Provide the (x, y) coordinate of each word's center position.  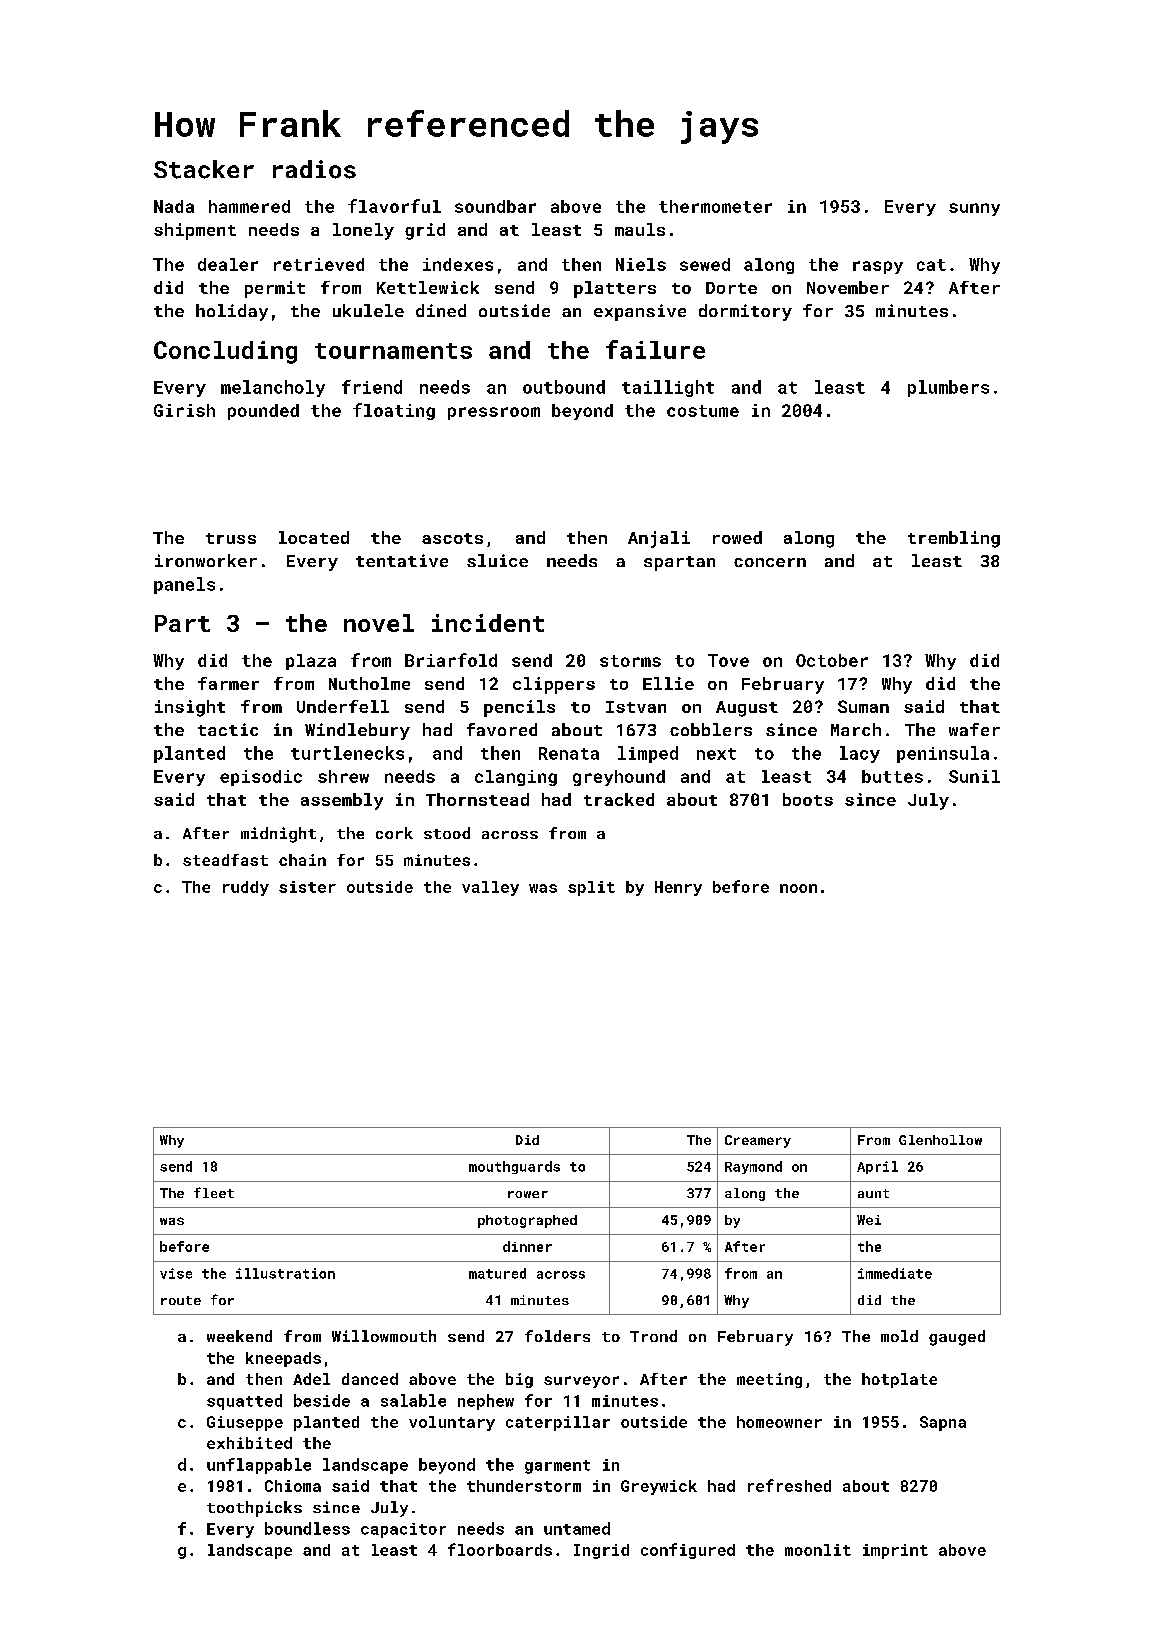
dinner (527, 1246)
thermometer (715, 206)
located (314, 537)
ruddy (246, 888)
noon (798, 888)
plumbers (948, 388)
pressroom (494, 413)
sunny (974, 209)
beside (322, 1400)
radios (314, 169)
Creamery (758, 1141)
